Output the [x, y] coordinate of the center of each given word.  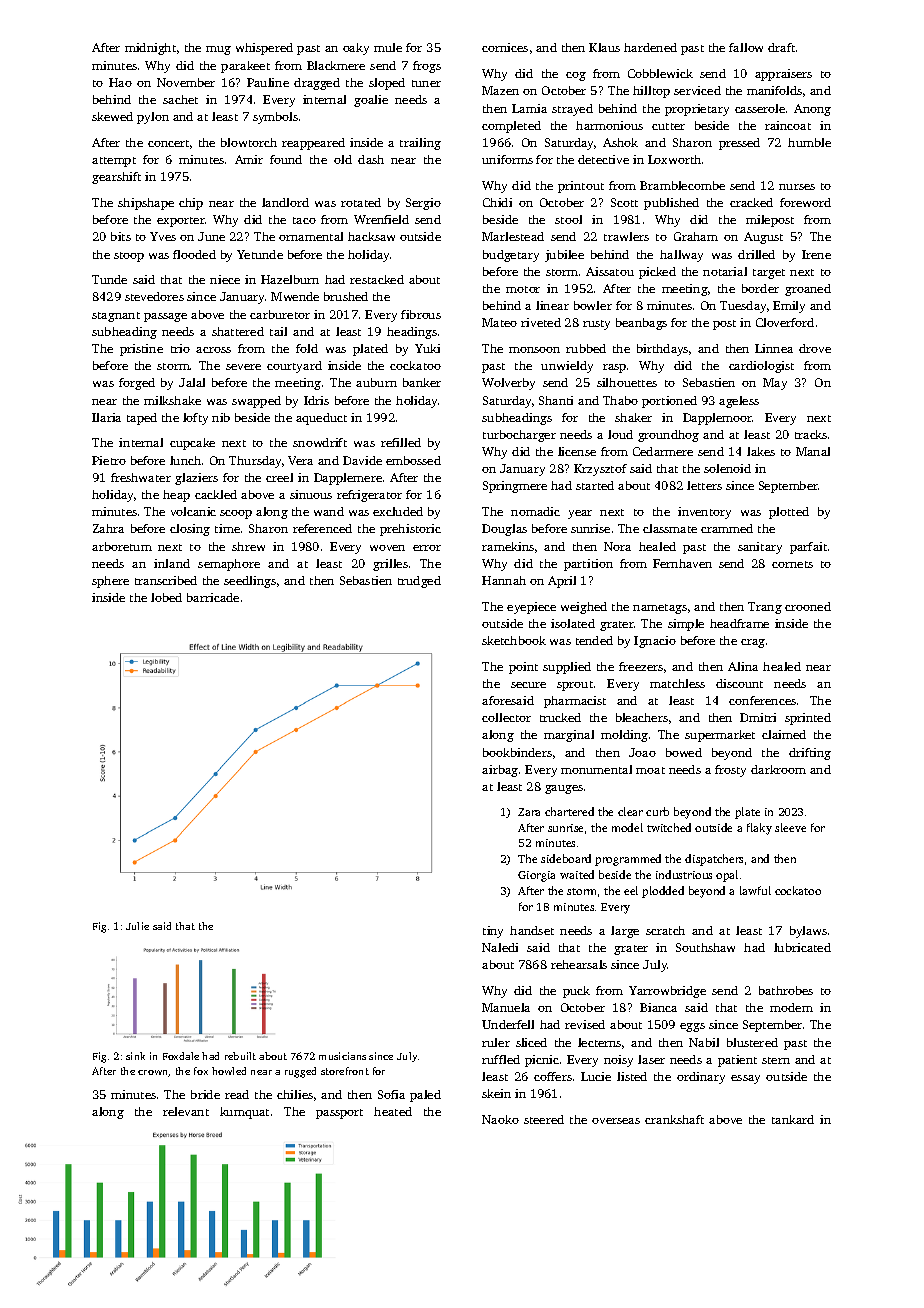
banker [422, 382]
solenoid [727, 468]
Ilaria [106, 417]
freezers [641, 666]
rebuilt [240, 1056]
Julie [137, 926]
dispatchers [714, 860]
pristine [141, 350]
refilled [401, 442]
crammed [727, 528]
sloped [387, 84]
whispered [264, 49]
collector [506, 717]
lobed [166, 597]
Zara [529, 812]
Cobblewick [660, 73]
